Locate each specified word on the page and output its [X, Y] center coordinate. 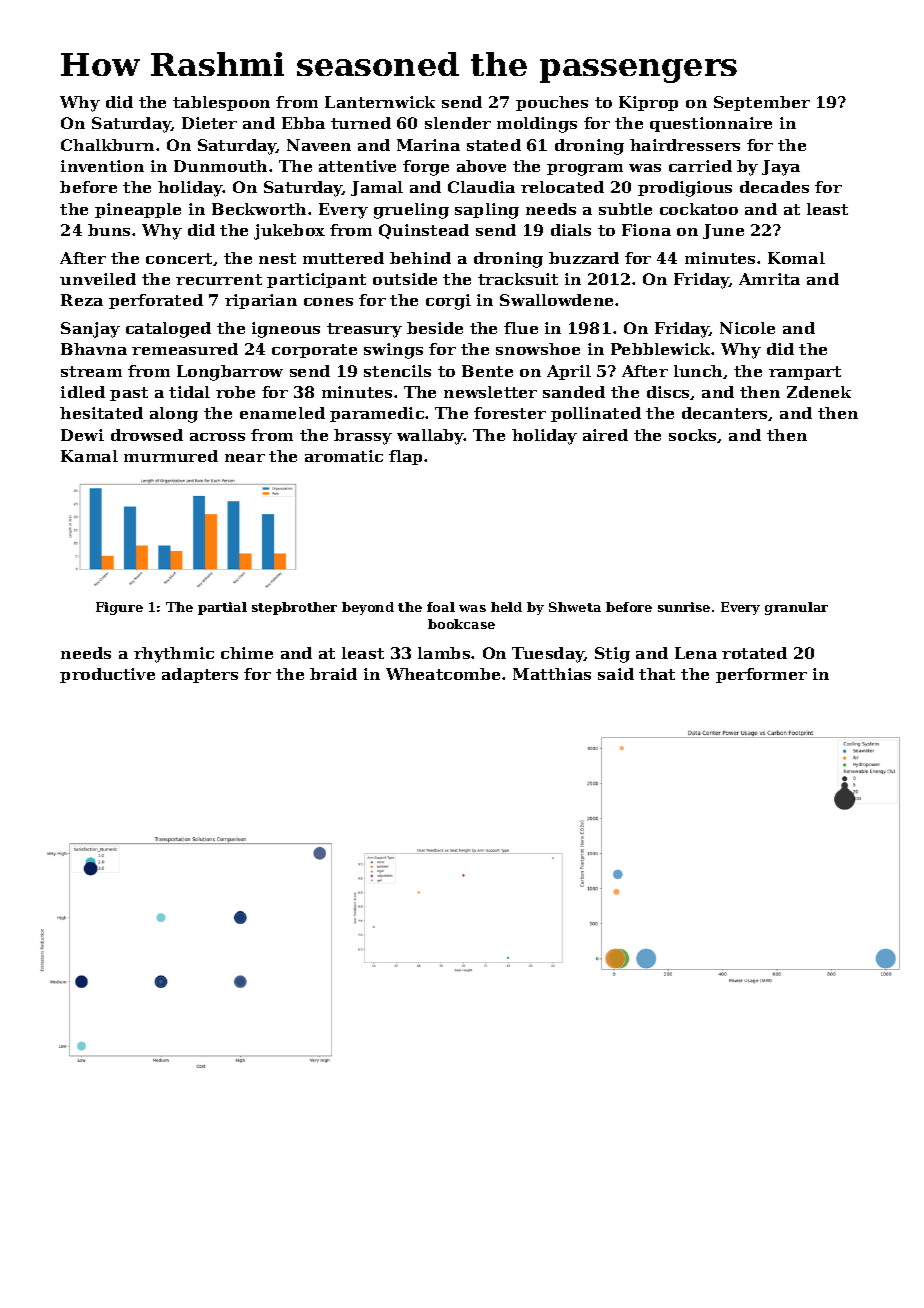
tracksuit [518, 279]
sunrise [684, 607]
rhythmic [174, 655]
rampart [805, 373]
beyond [368, 608]
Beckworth [259, 209]
